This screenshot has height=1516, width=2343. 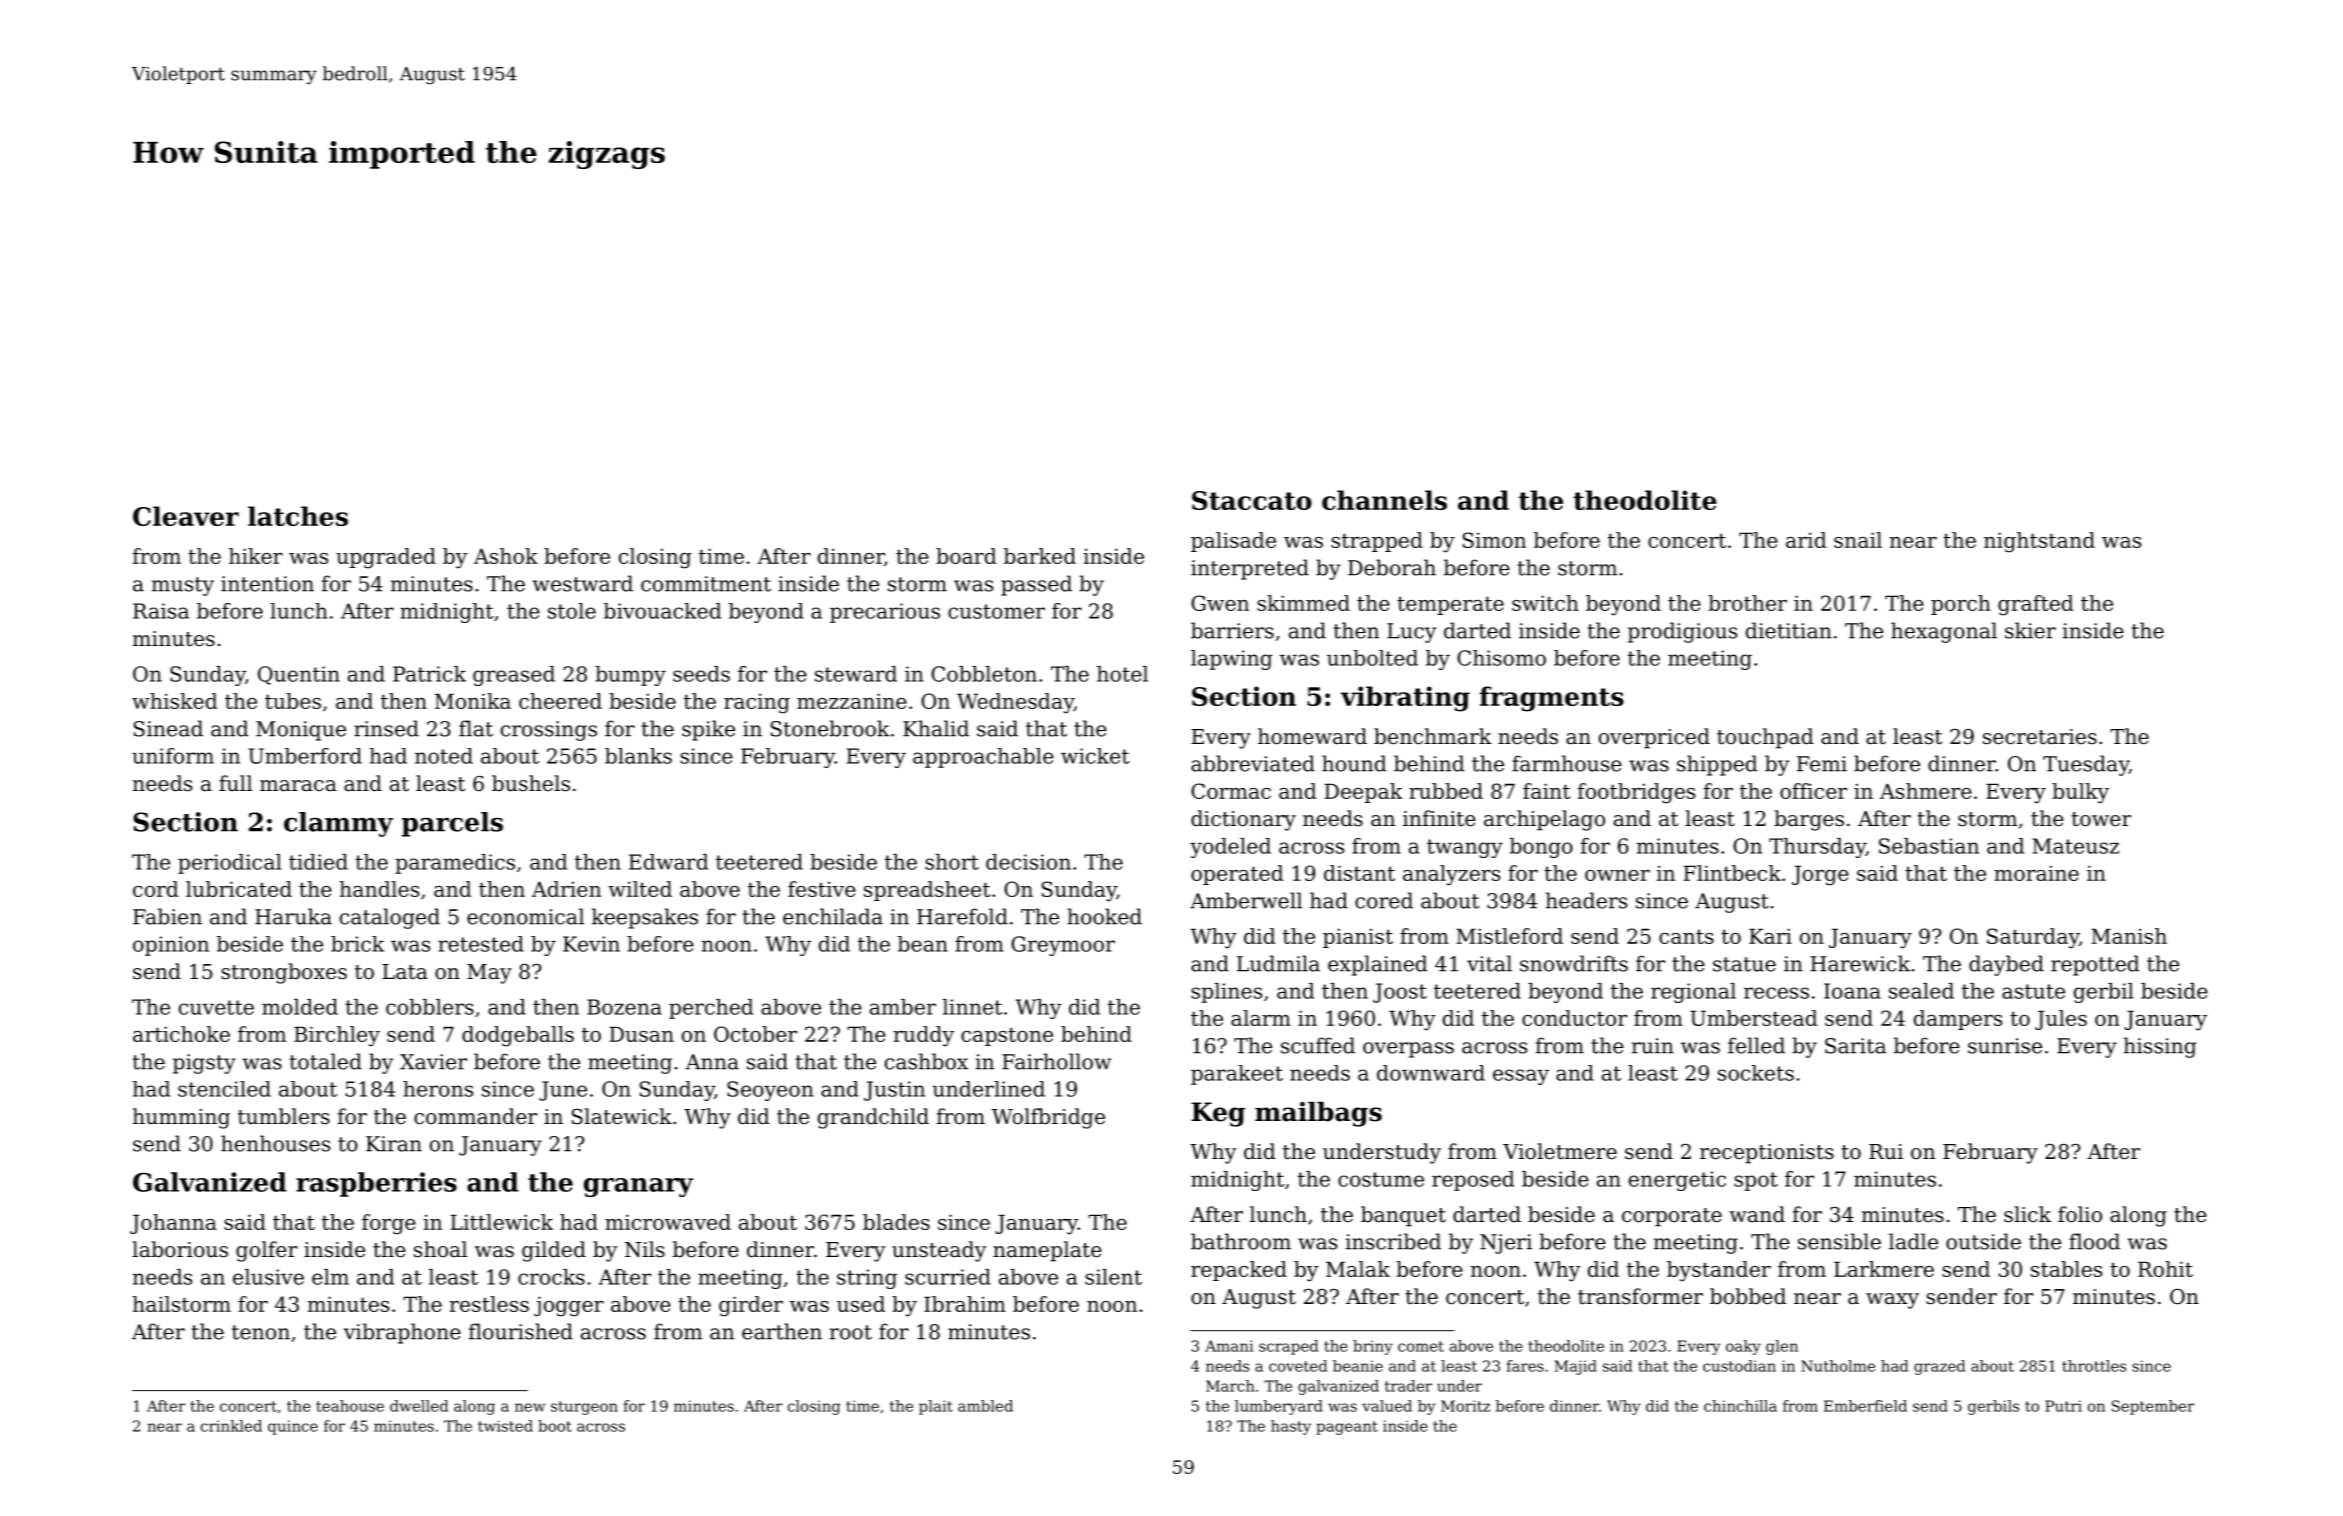 I want to click on Simon, so click(x=1494, y=540).
